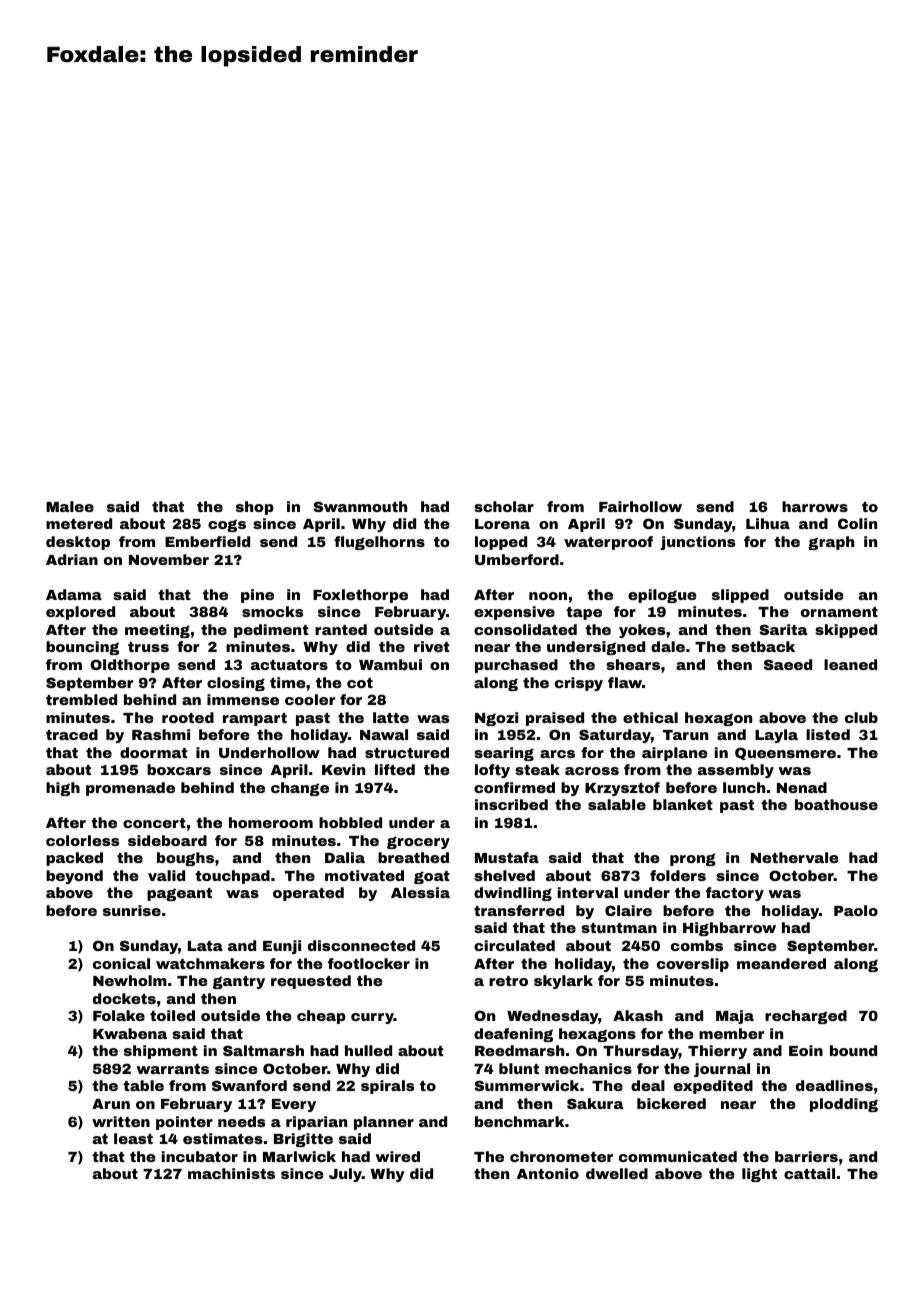 The image size is (924, 1308). I want to click on November, so click(169, 559).
